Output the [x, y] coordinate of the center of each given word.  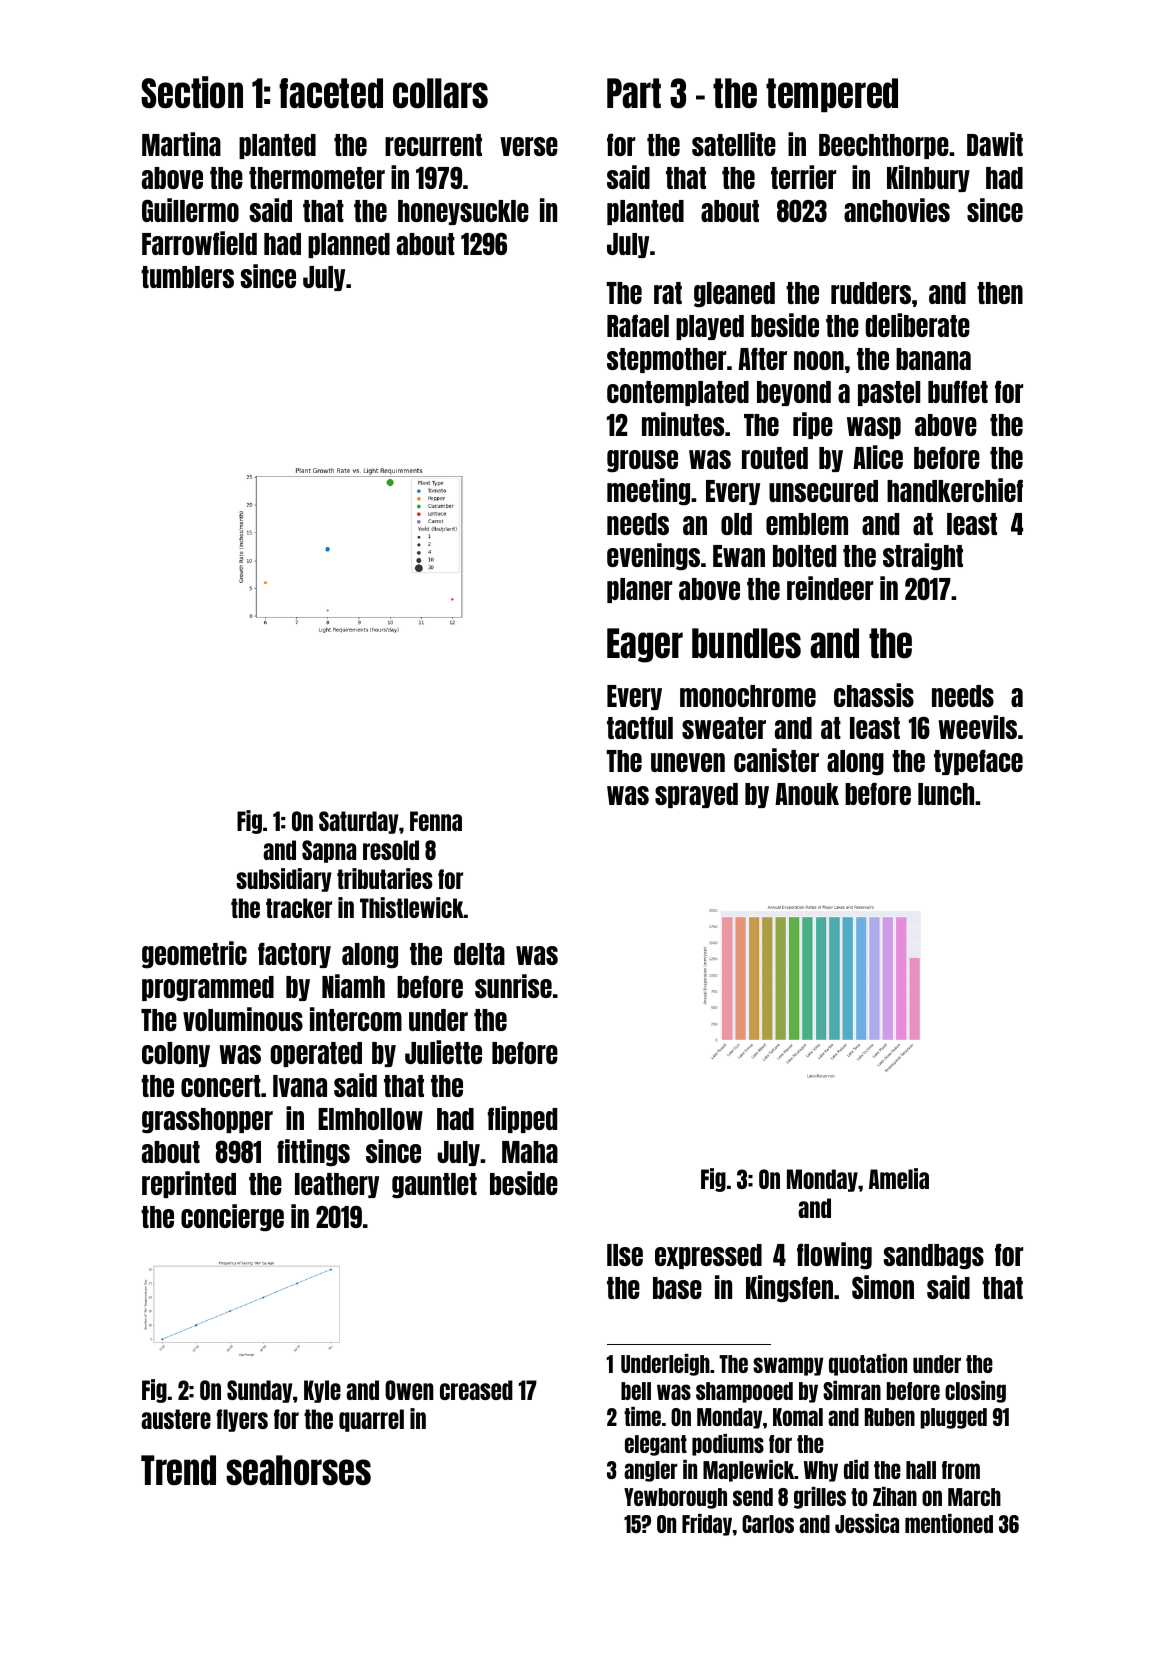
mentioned [949, 1523]
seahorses [298, 1470]
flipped [522, 1119]
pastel [889, 393]
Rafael [638, 325]
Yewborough [675, 1498]
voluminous [243, 1019]
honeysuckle [463, 212]
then [1000, 293]
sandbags [934, 1257]
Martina [181, 144]
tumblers [187, 277]
